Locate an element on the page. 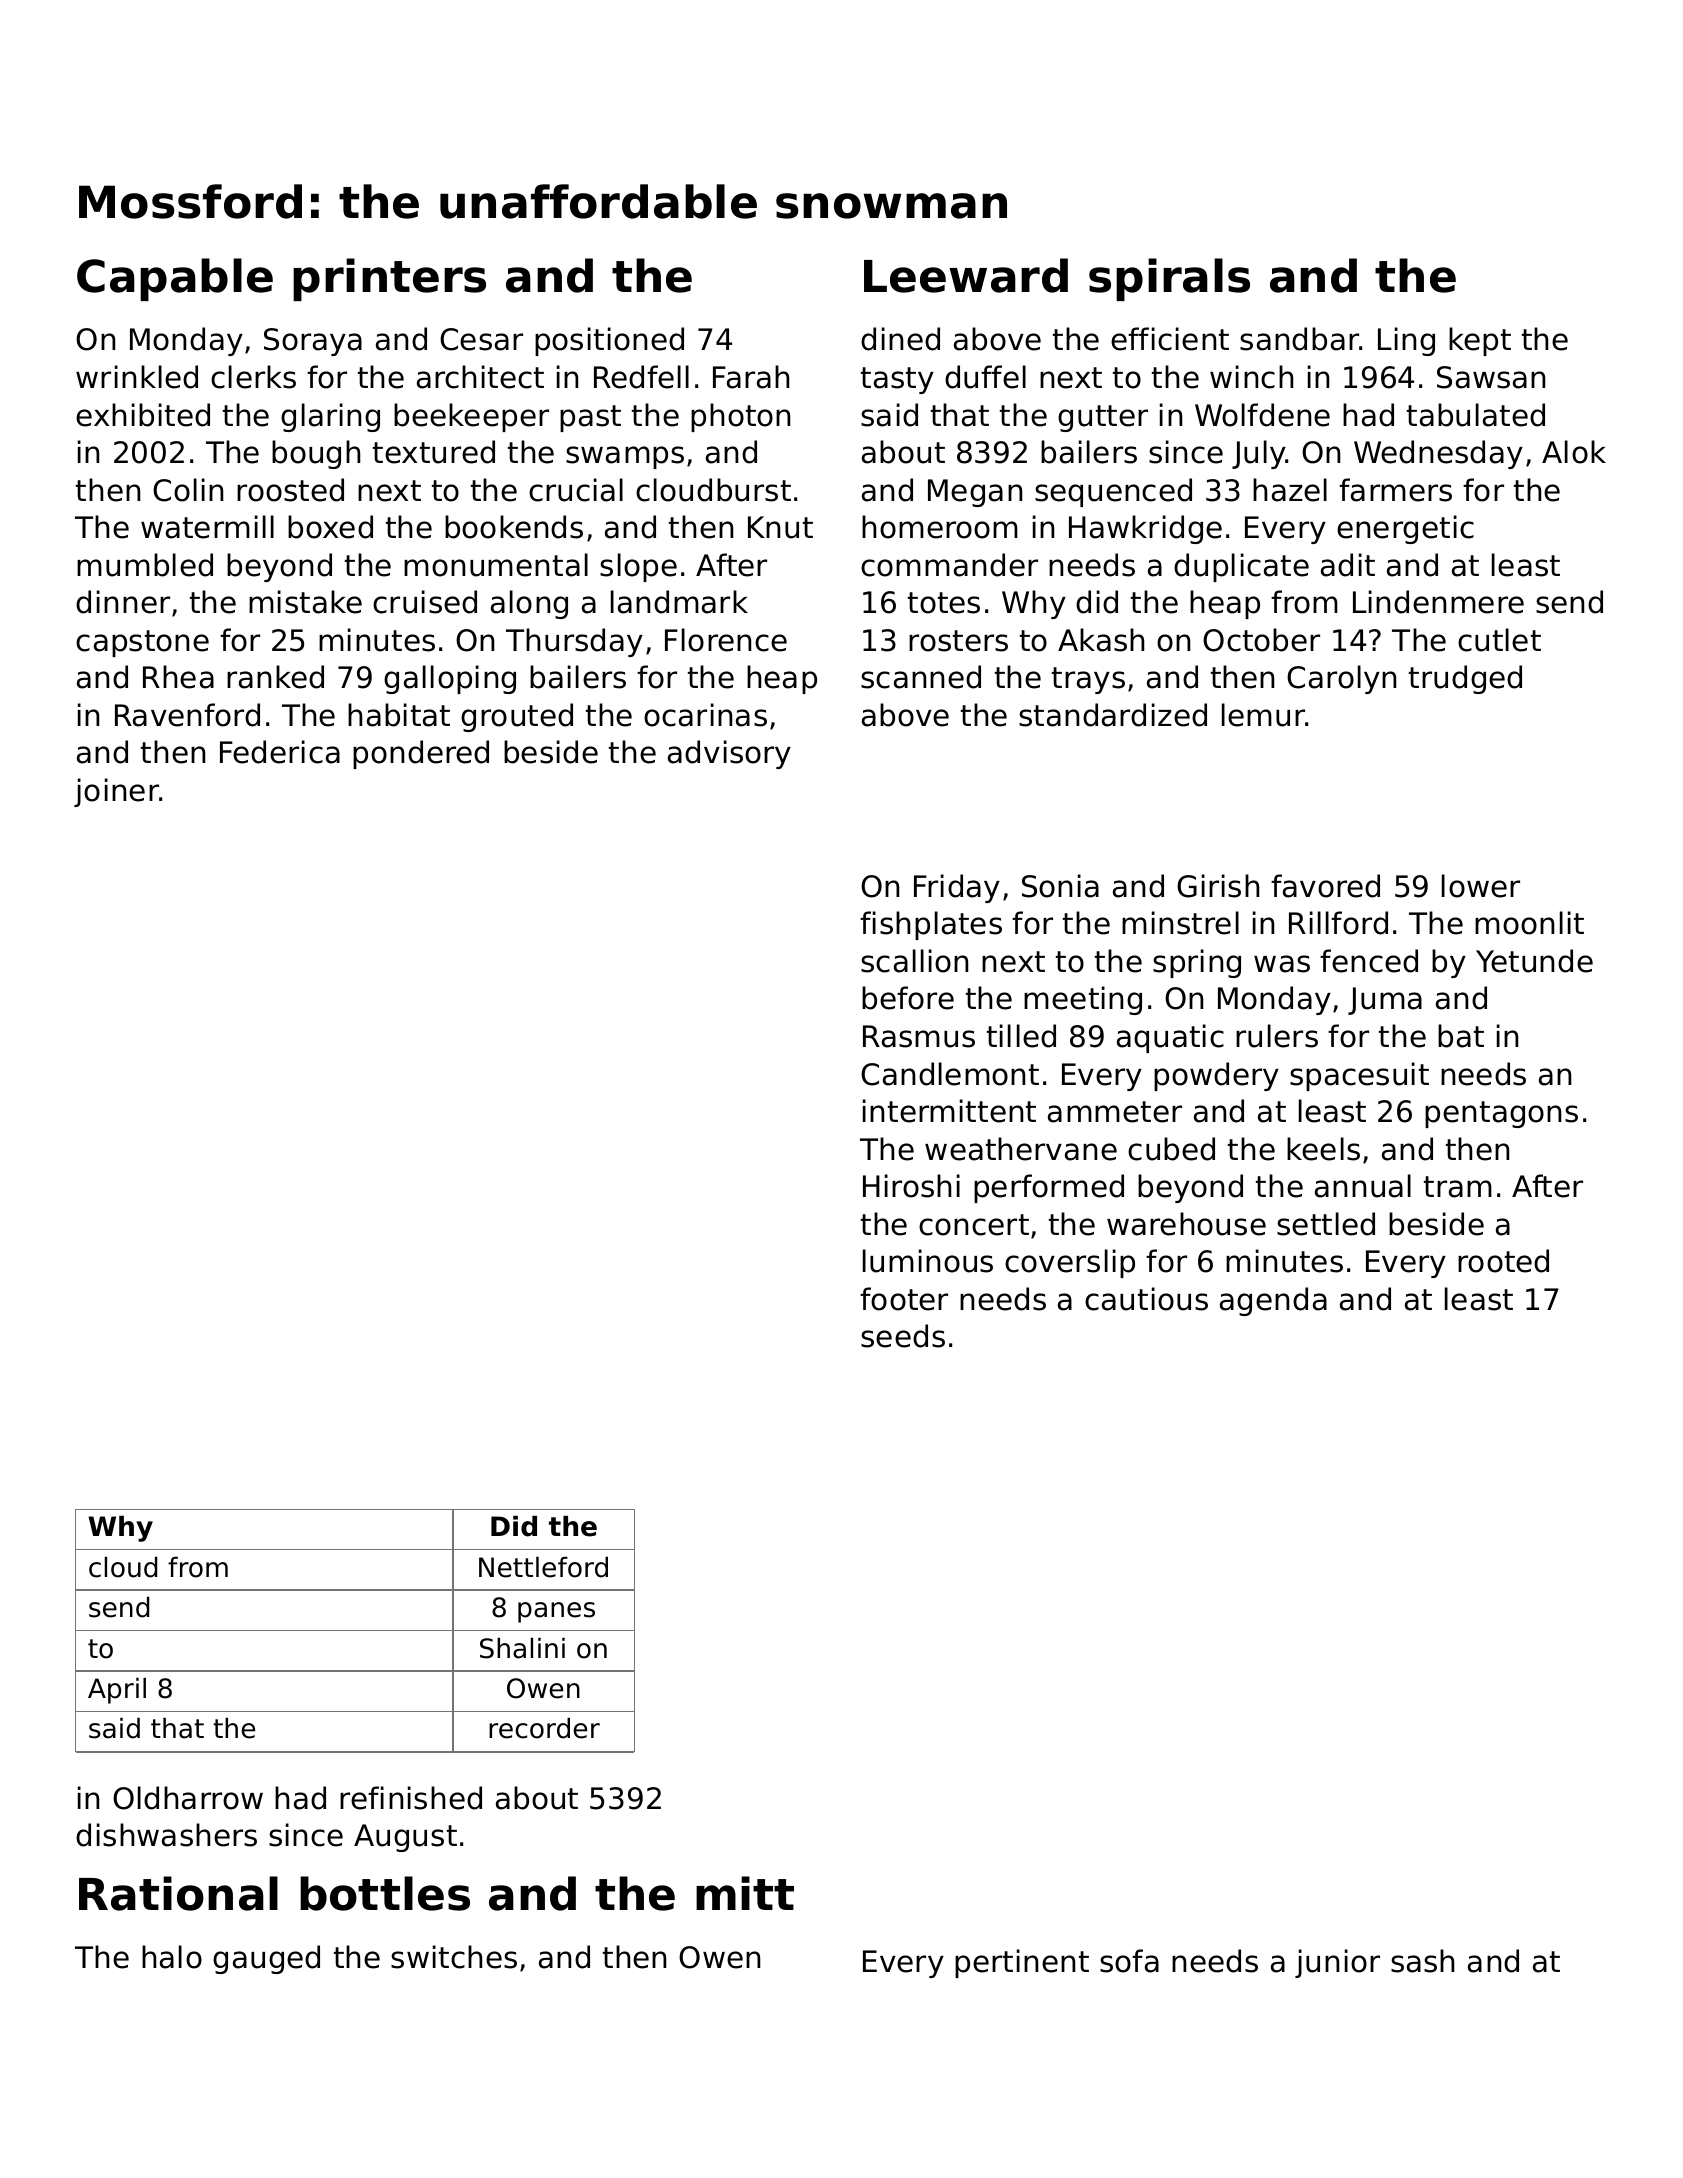  joiner is located at coordinates (117, 792).
